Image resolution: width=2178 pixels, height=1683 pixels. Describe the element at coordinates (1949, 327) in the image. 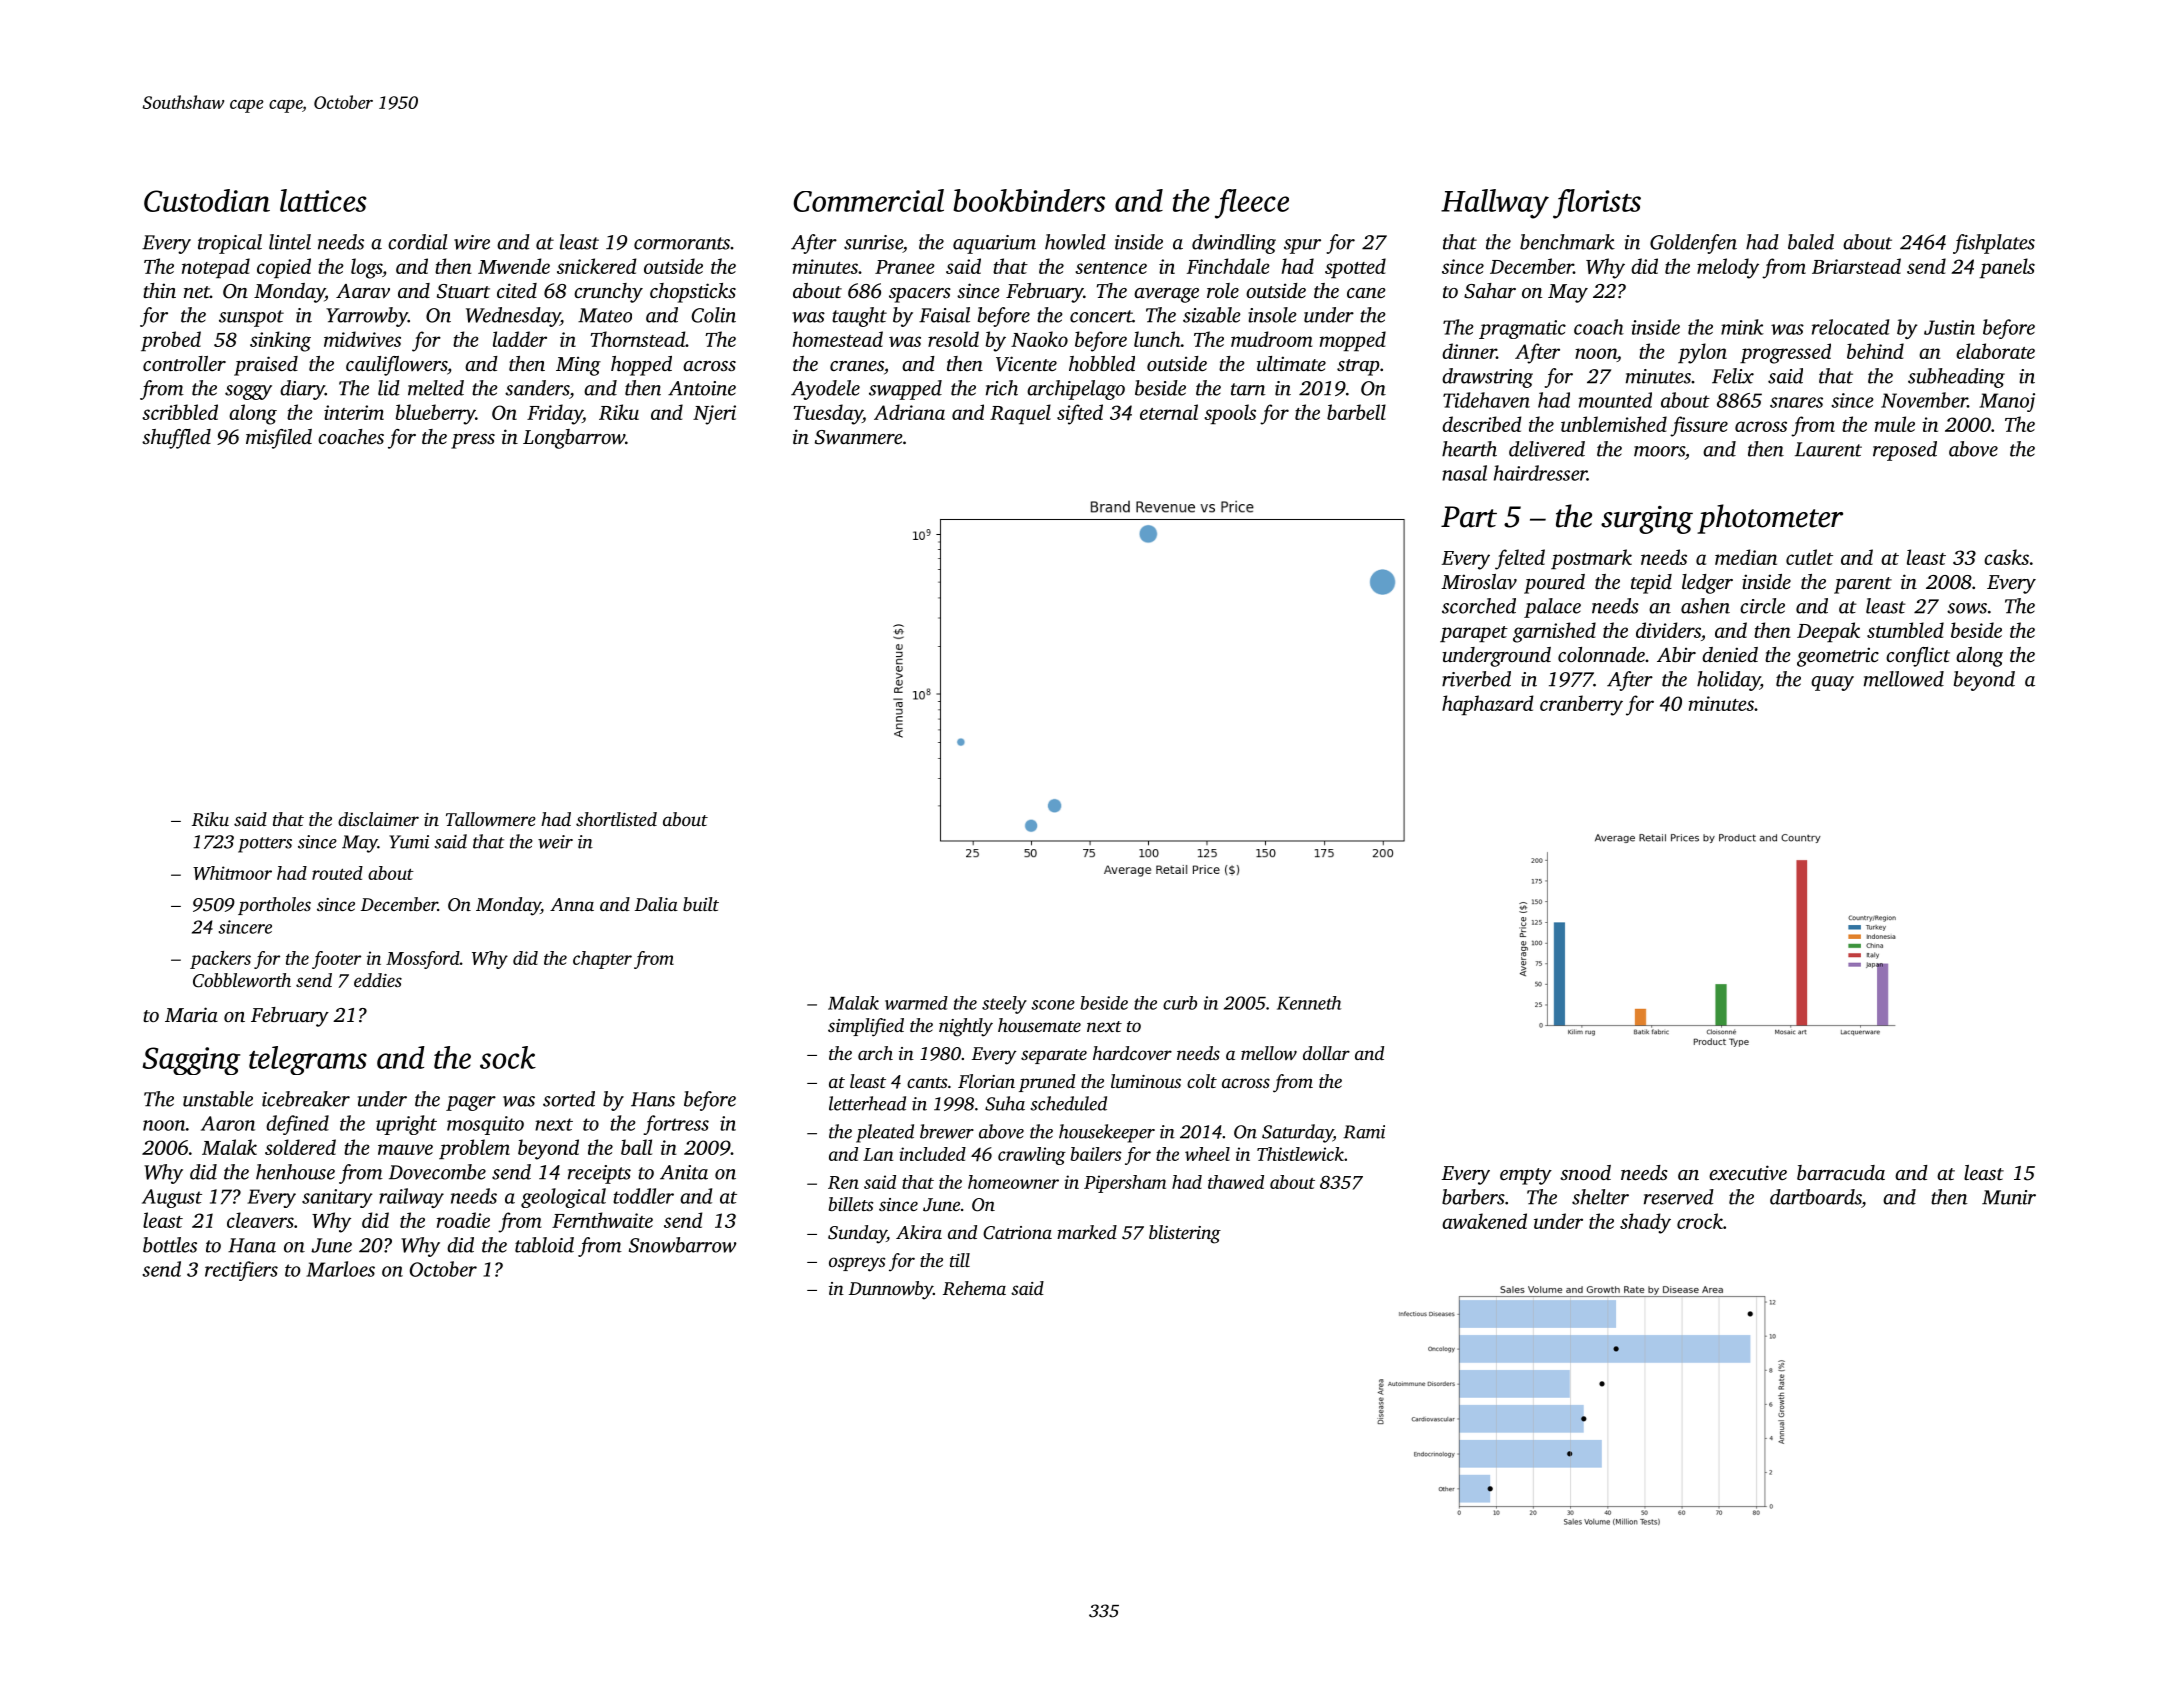

I see `Justin` at that location.
